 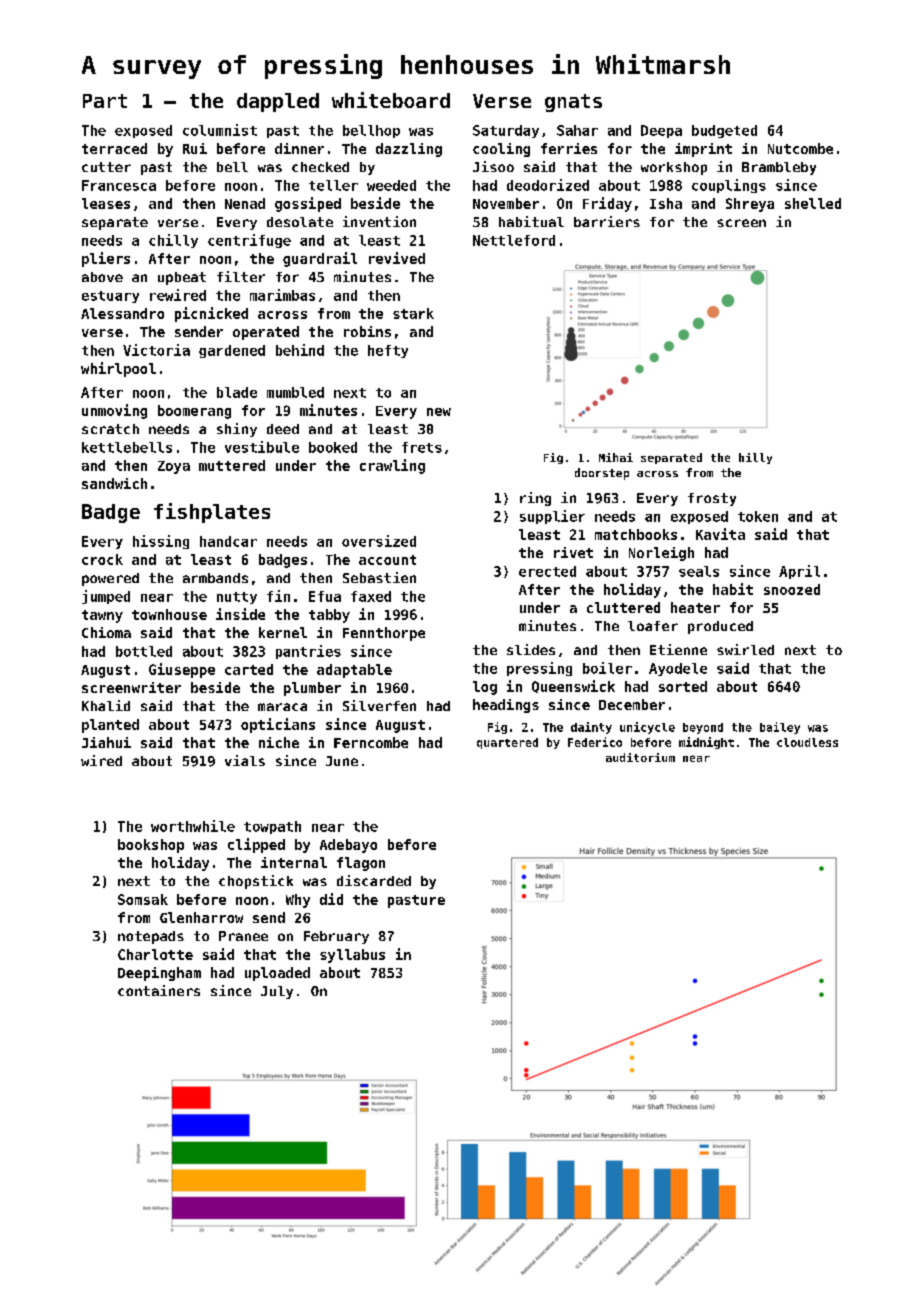 I want to click on Zoya, so click(x=174, y=467).
